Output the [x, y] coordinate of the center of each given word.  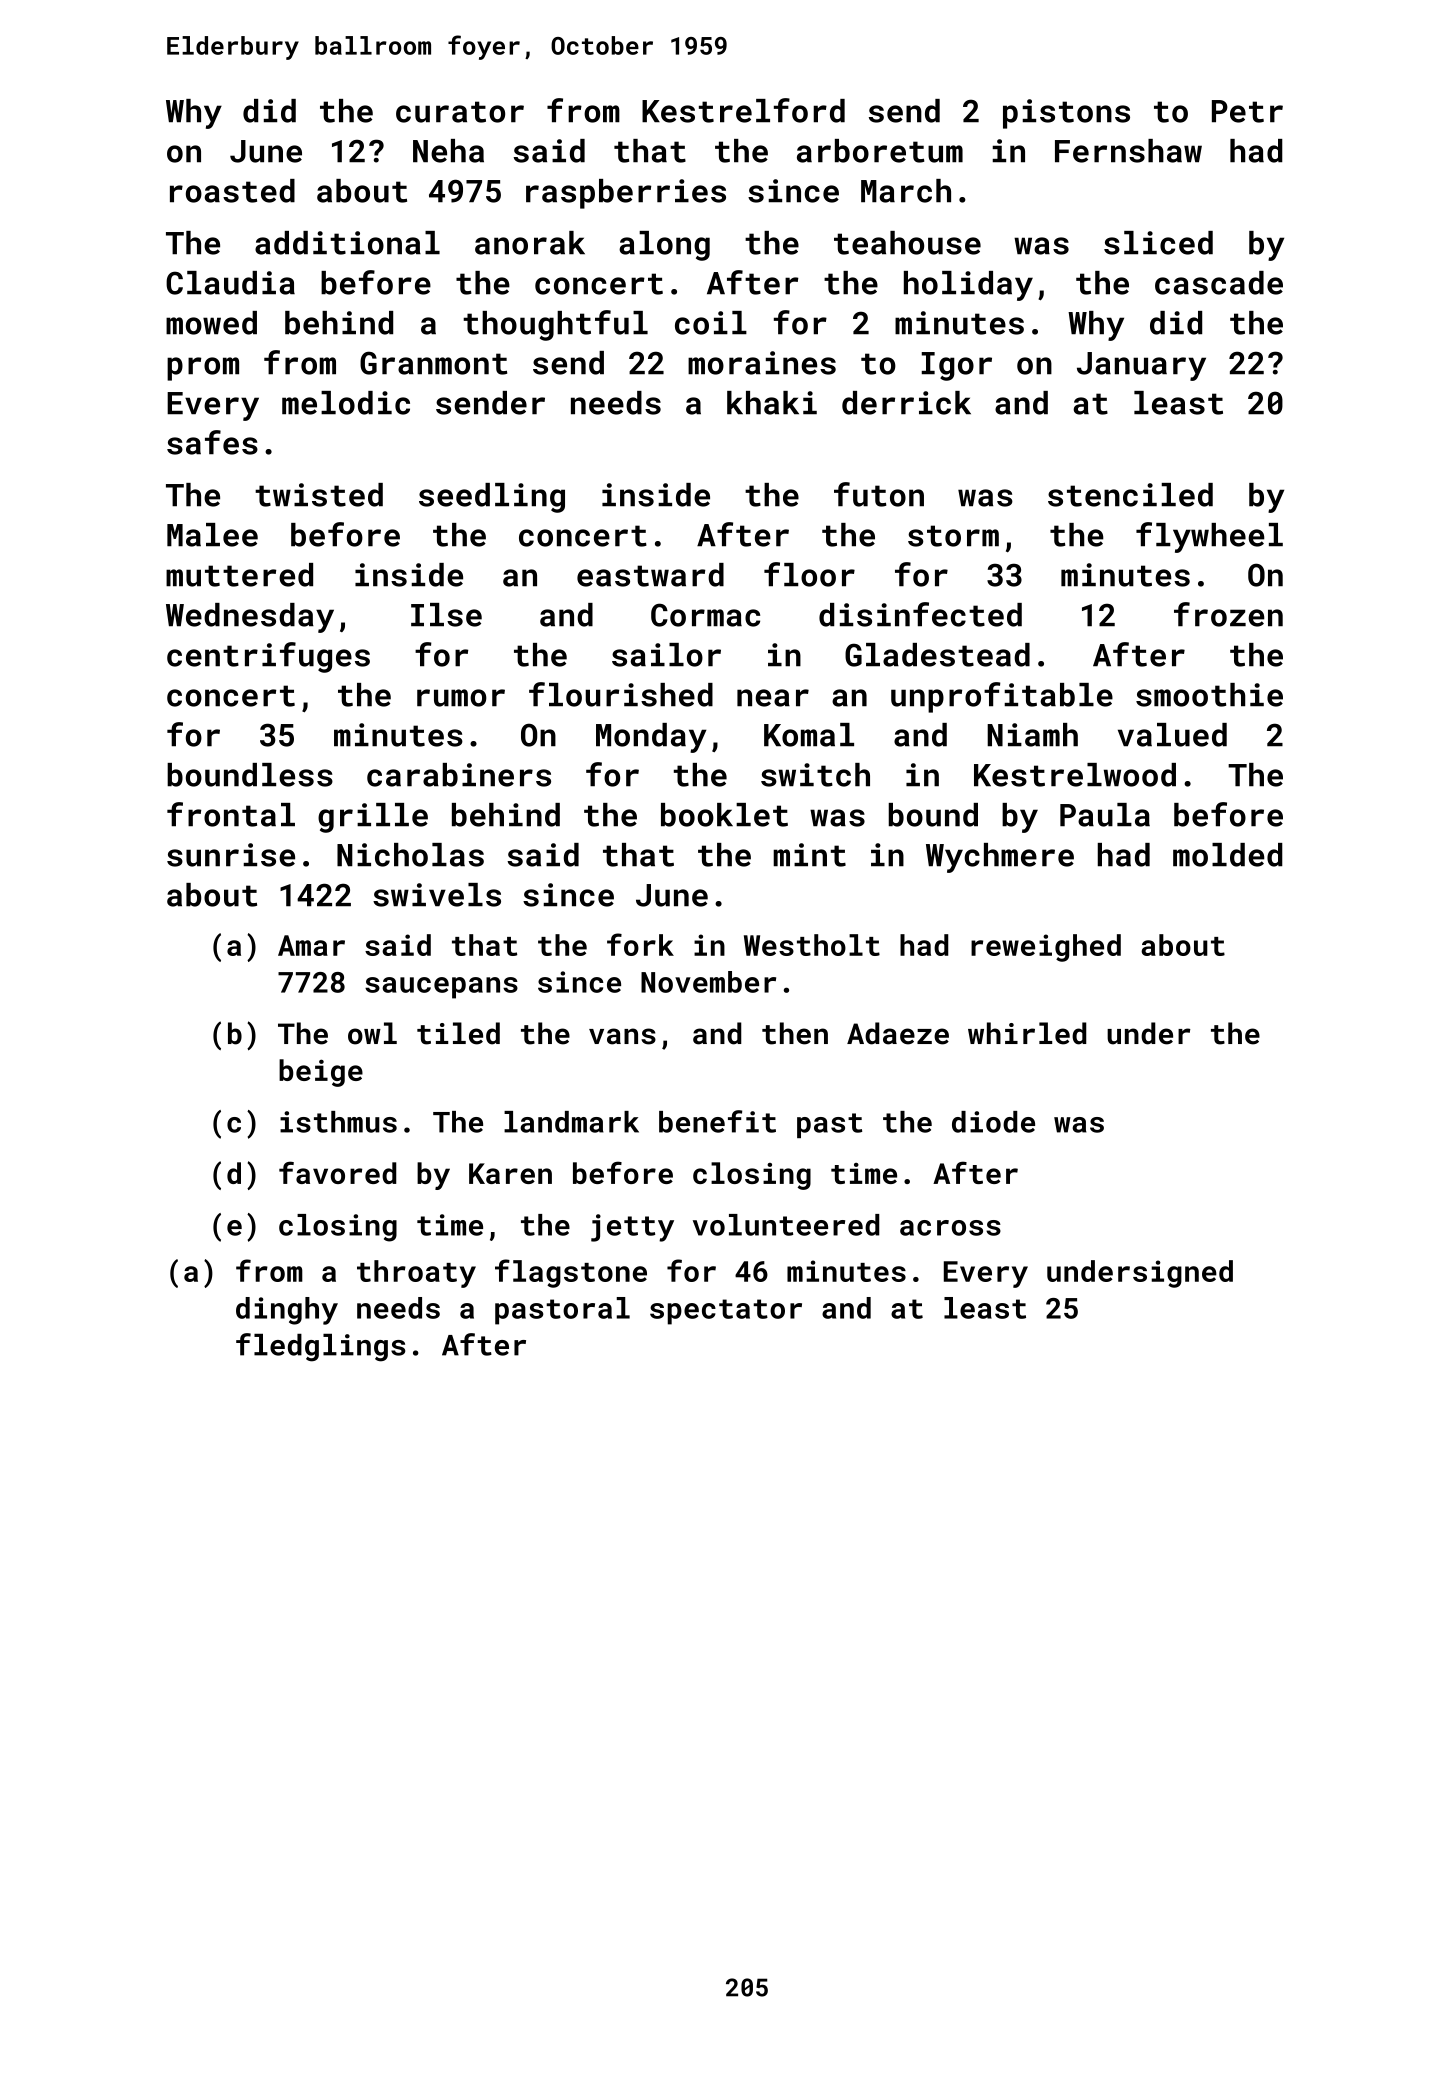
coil [711, 323]
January [1141, 366]
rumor [461, 698]
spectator [726, 1312]
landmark [571, 1122]
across [950, 1228]
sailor [666, 655]
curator [460, 112]
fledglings [320, 1347]
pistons [1066, 114]
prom [203, 369]
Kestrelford [743, 110]
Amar [311, 945]
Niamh [1032, 735]
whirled [1027, 1033]
